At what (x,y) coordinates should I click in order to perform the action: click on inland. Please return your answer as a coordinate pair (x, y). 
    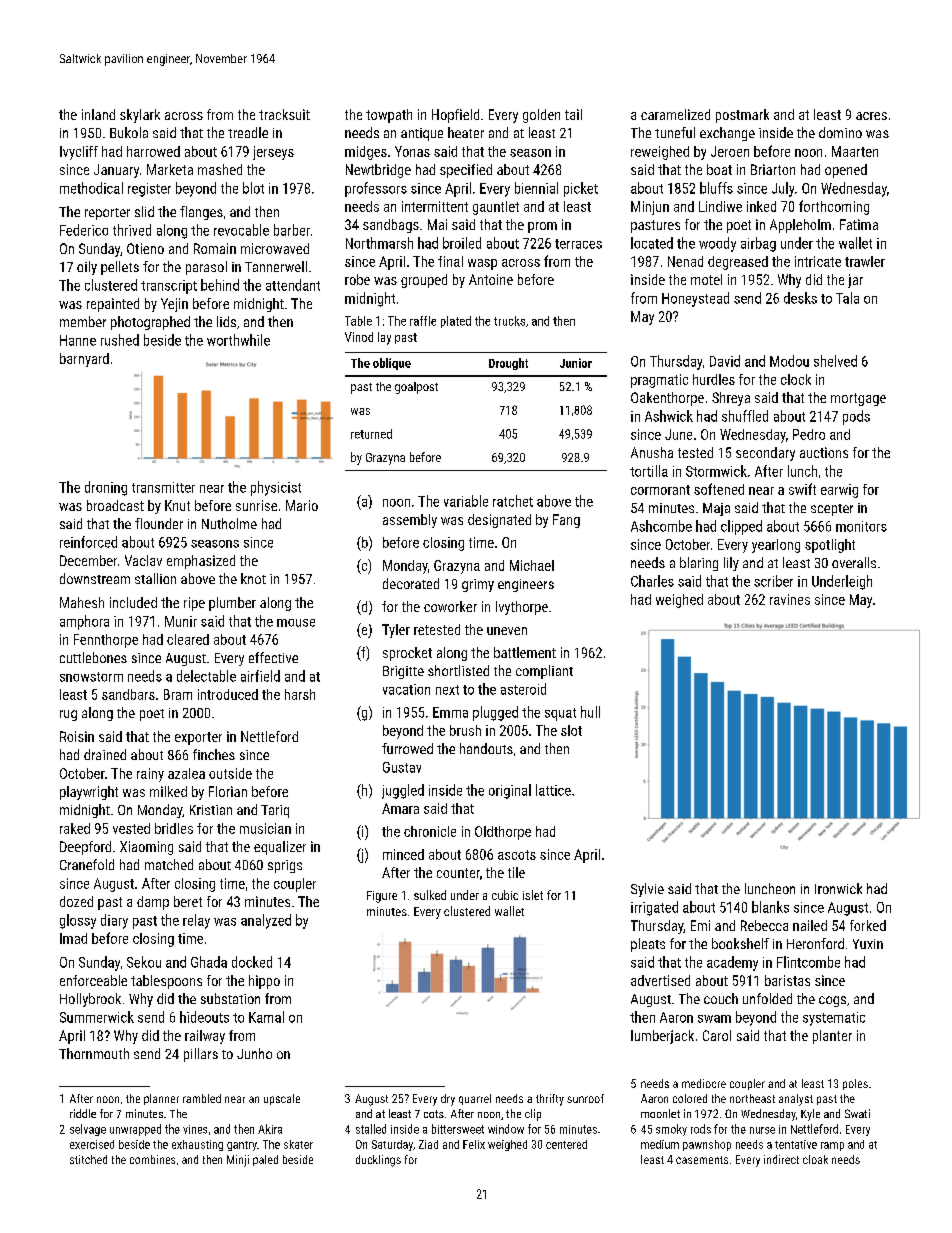
    Looking at the image, I should click on (98, 114).
